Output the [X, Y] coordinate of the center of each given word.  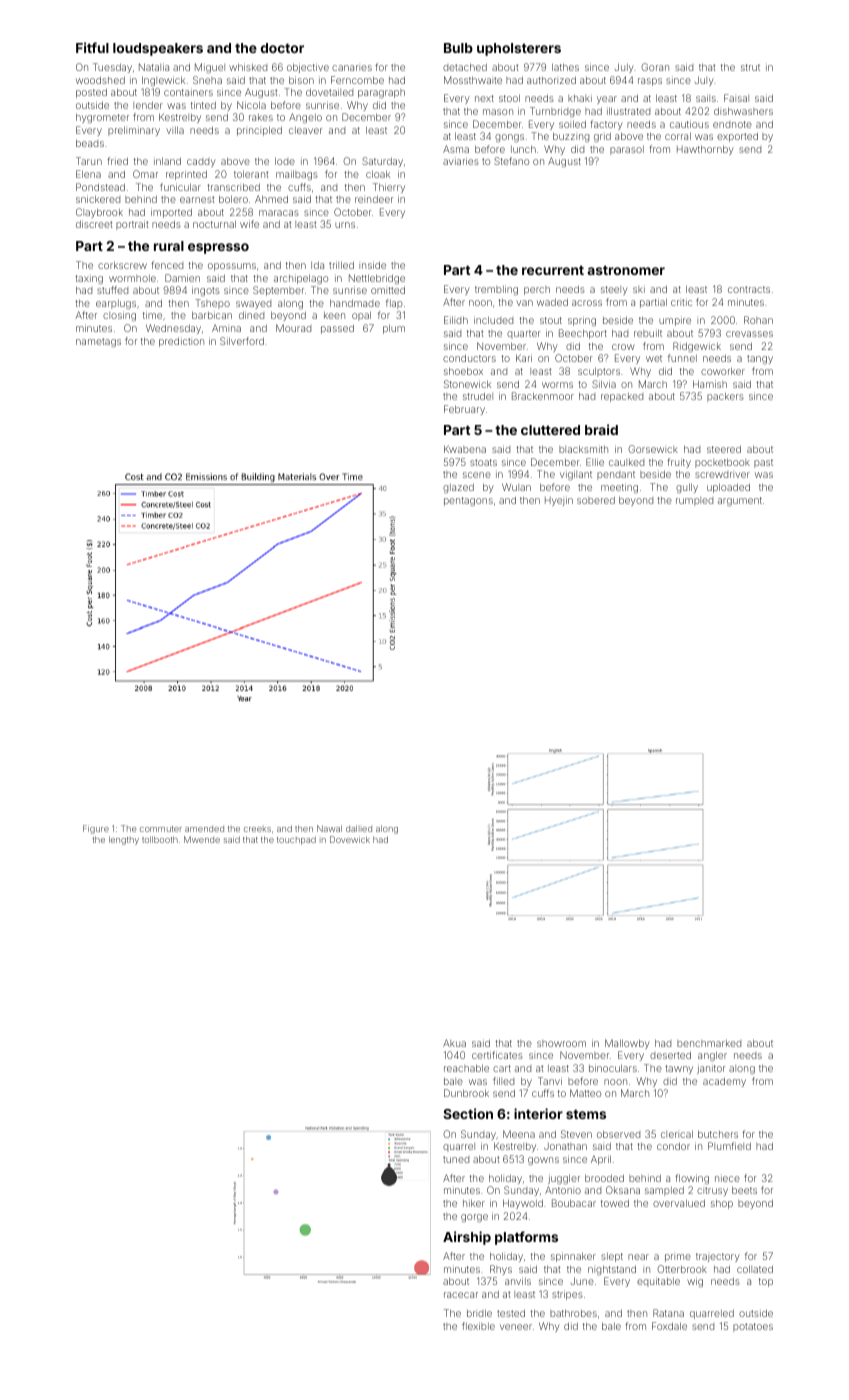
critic [681, 302]
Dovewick [350, 839]
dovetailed [329, 92]
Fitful [92, 47]
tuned [456, 1159]
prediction [181, 342]
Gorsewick [653, 449]
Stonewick [467, 384]
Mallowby [627, 1044]
